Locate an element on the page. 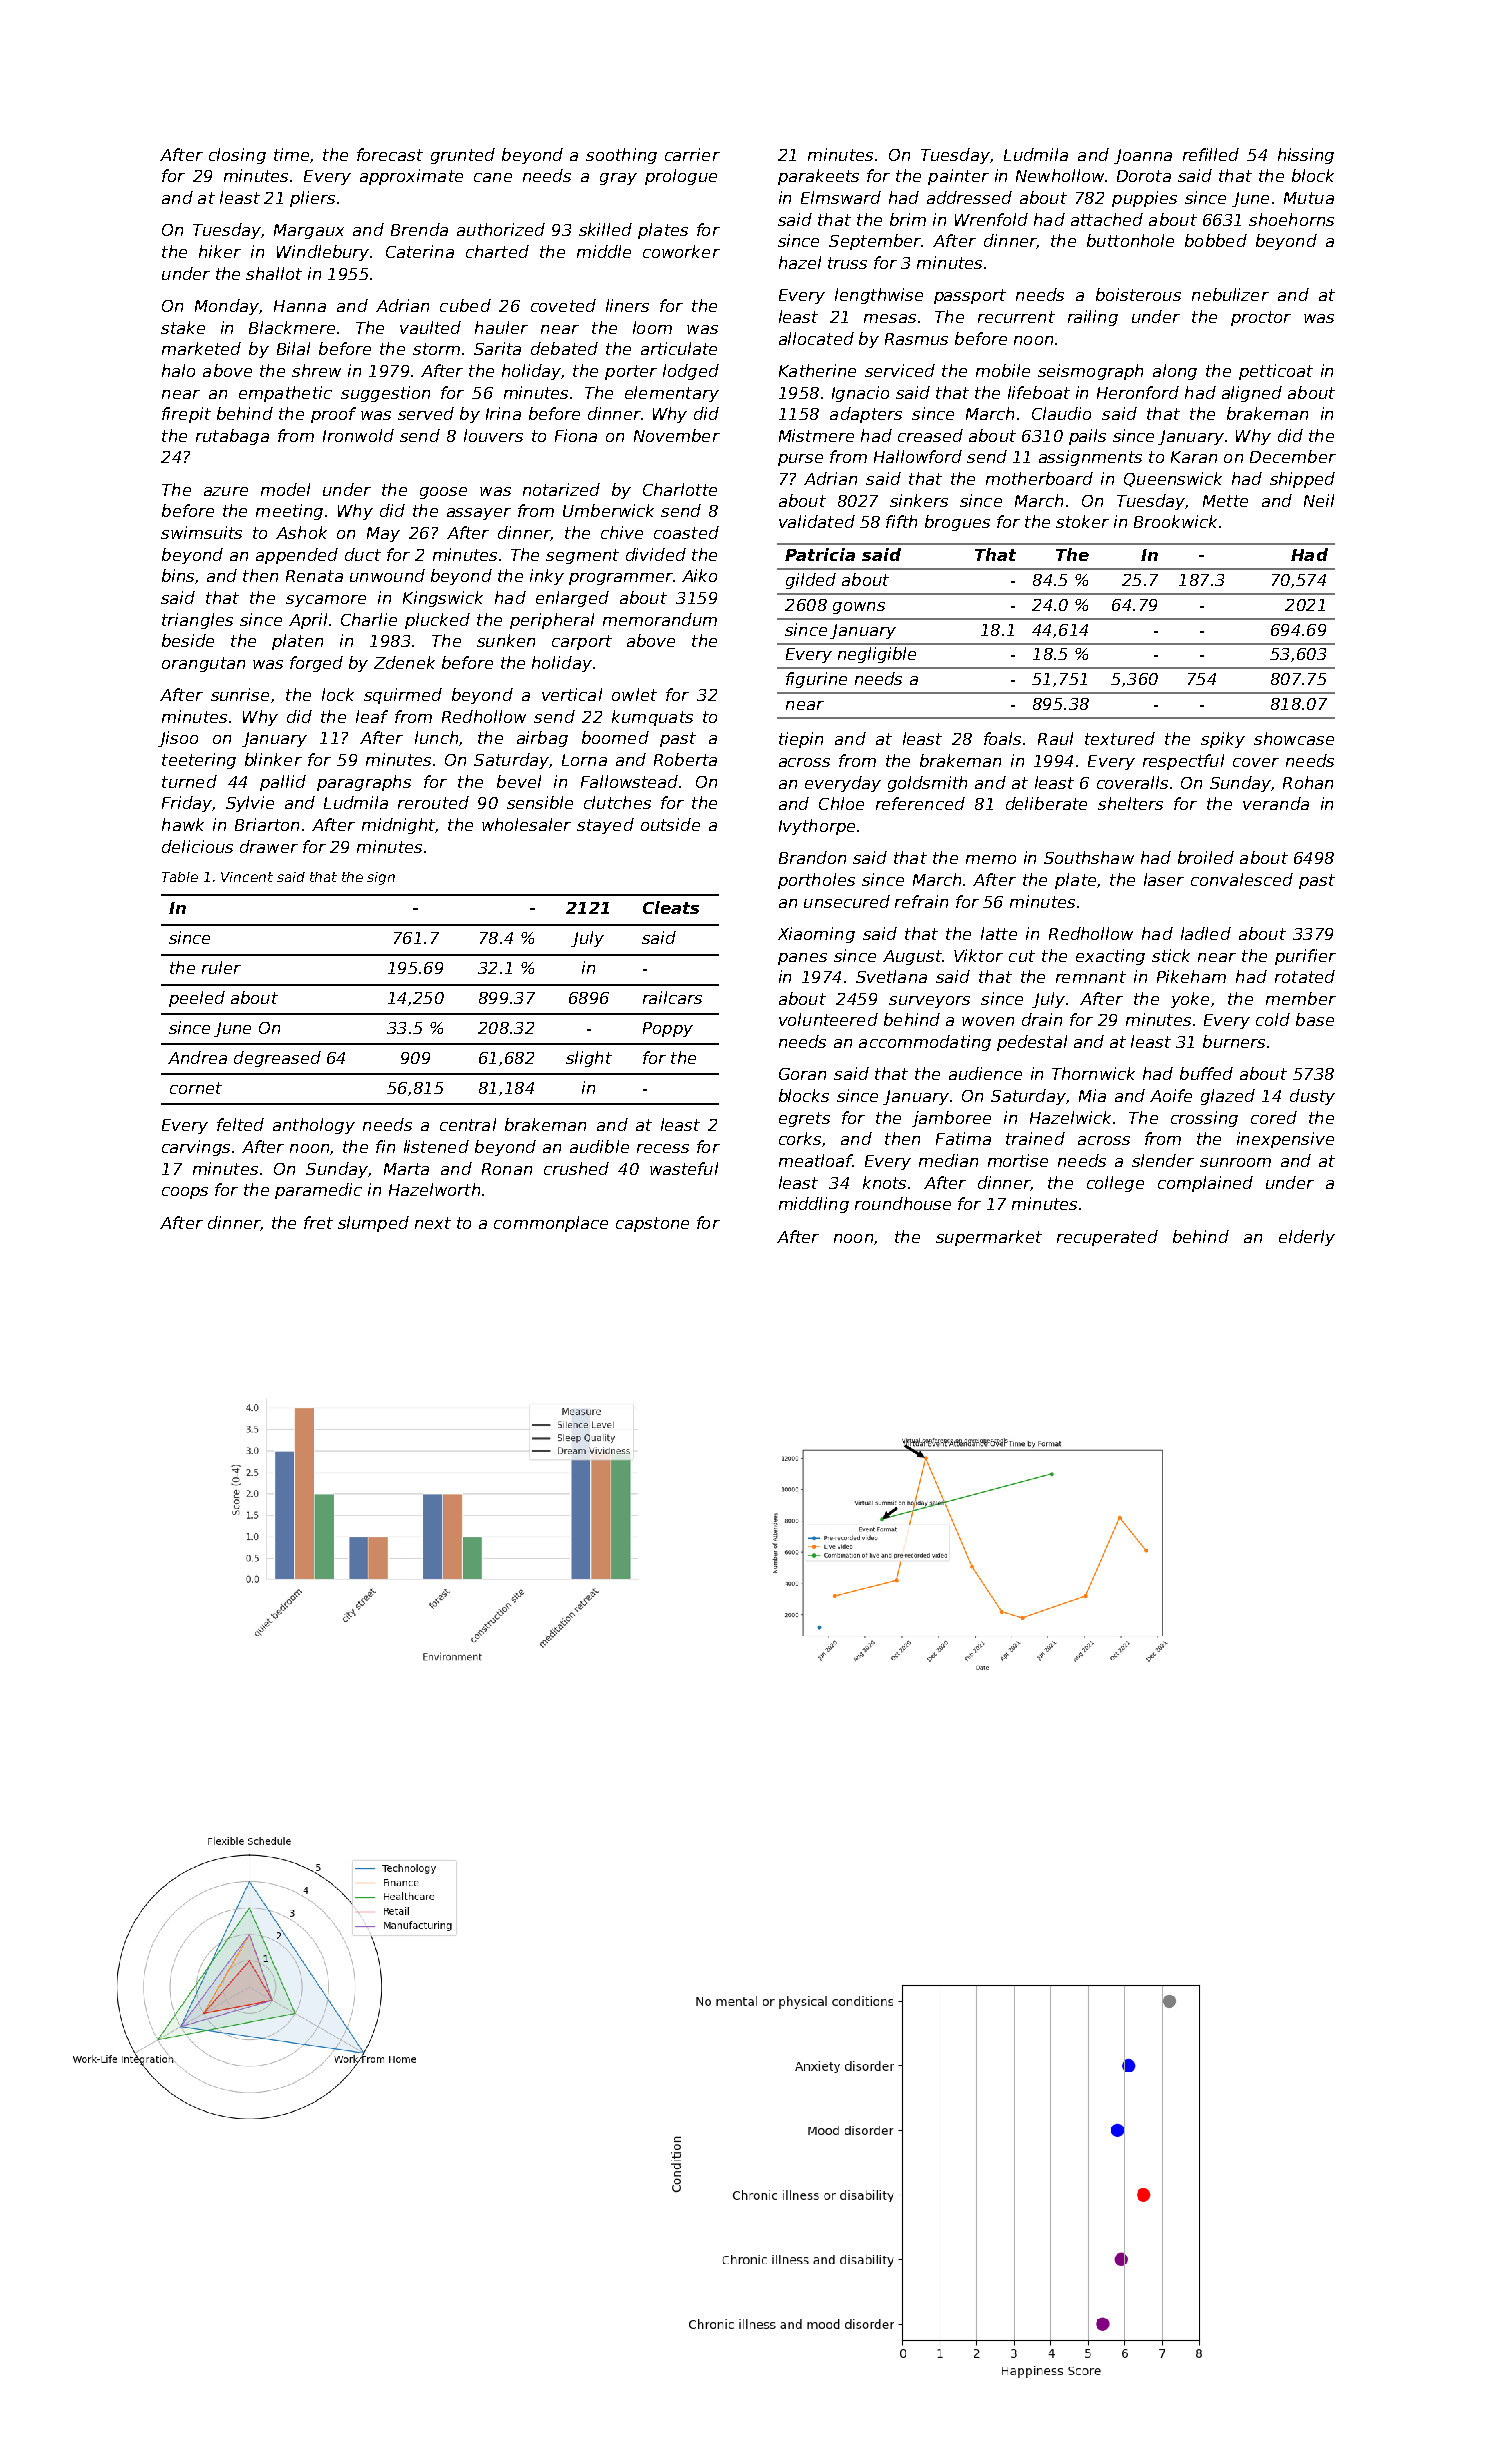 The height and width of the image is (2464, 1496). closing is located at coordinates (237, 156).
